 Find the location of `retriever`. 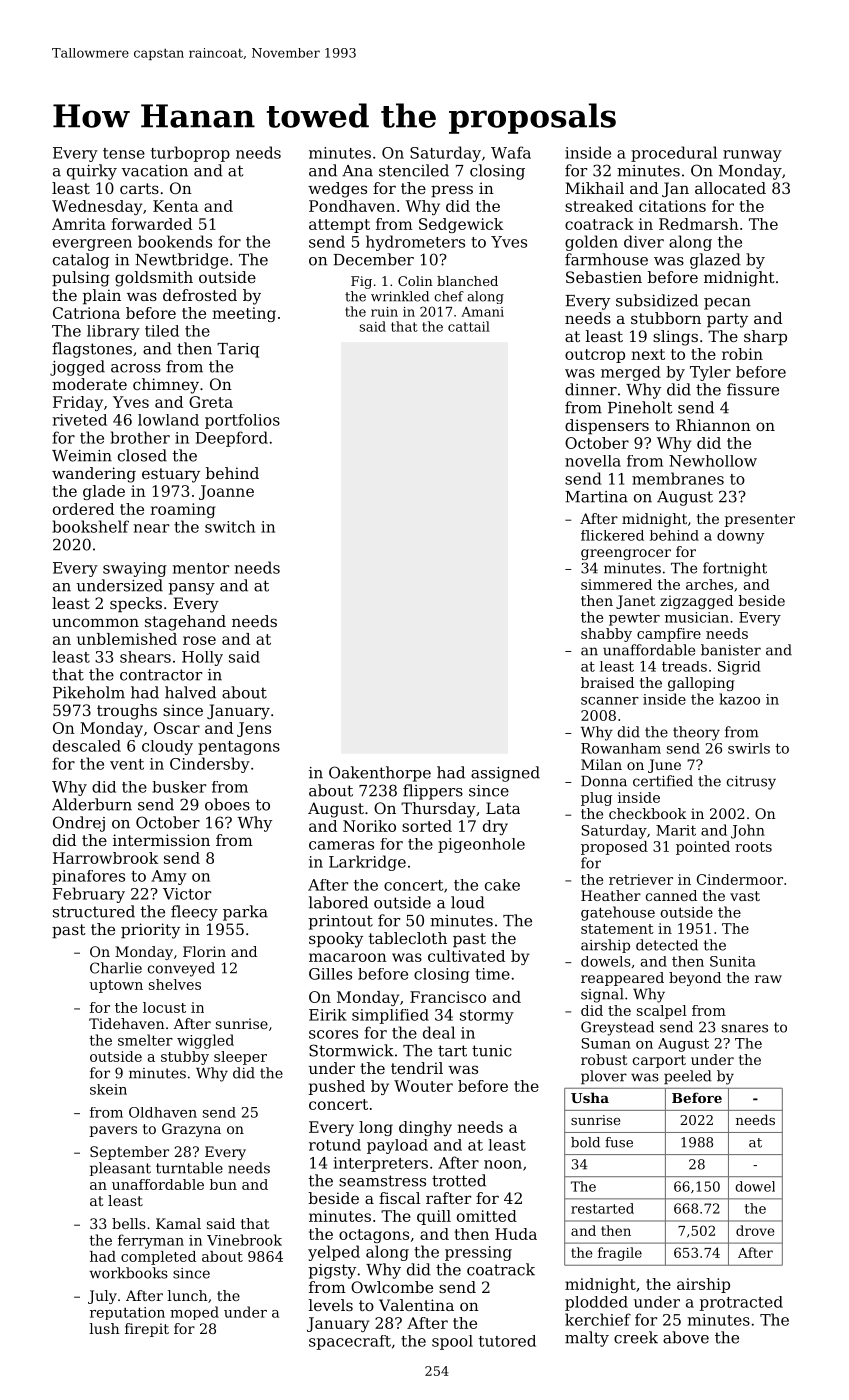

retriever is located at coordinates (641, 879).
